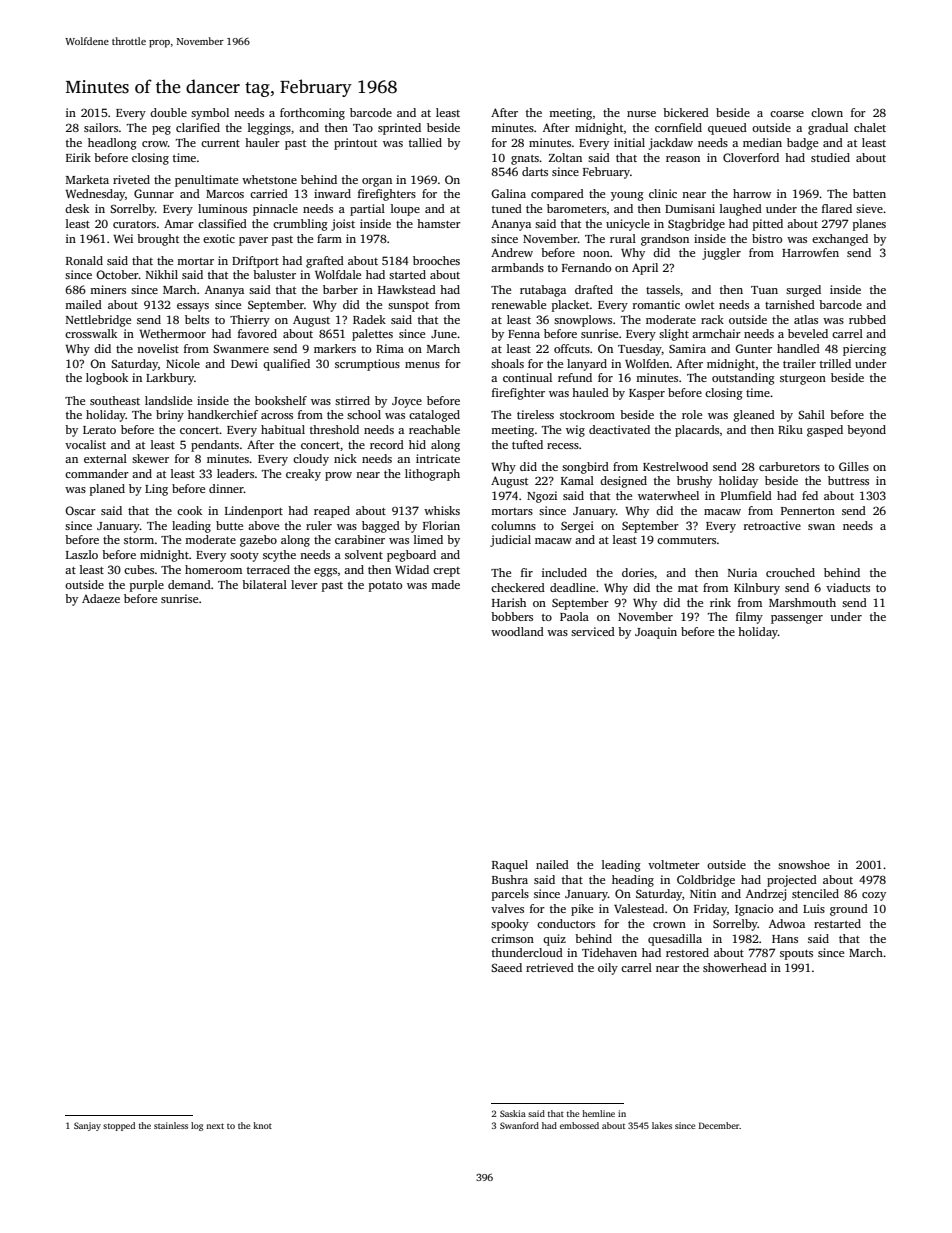  What do you see at coordinates (399, 129) in the screenshot?
I see `sprinted` at bounding box center [399, 129].
